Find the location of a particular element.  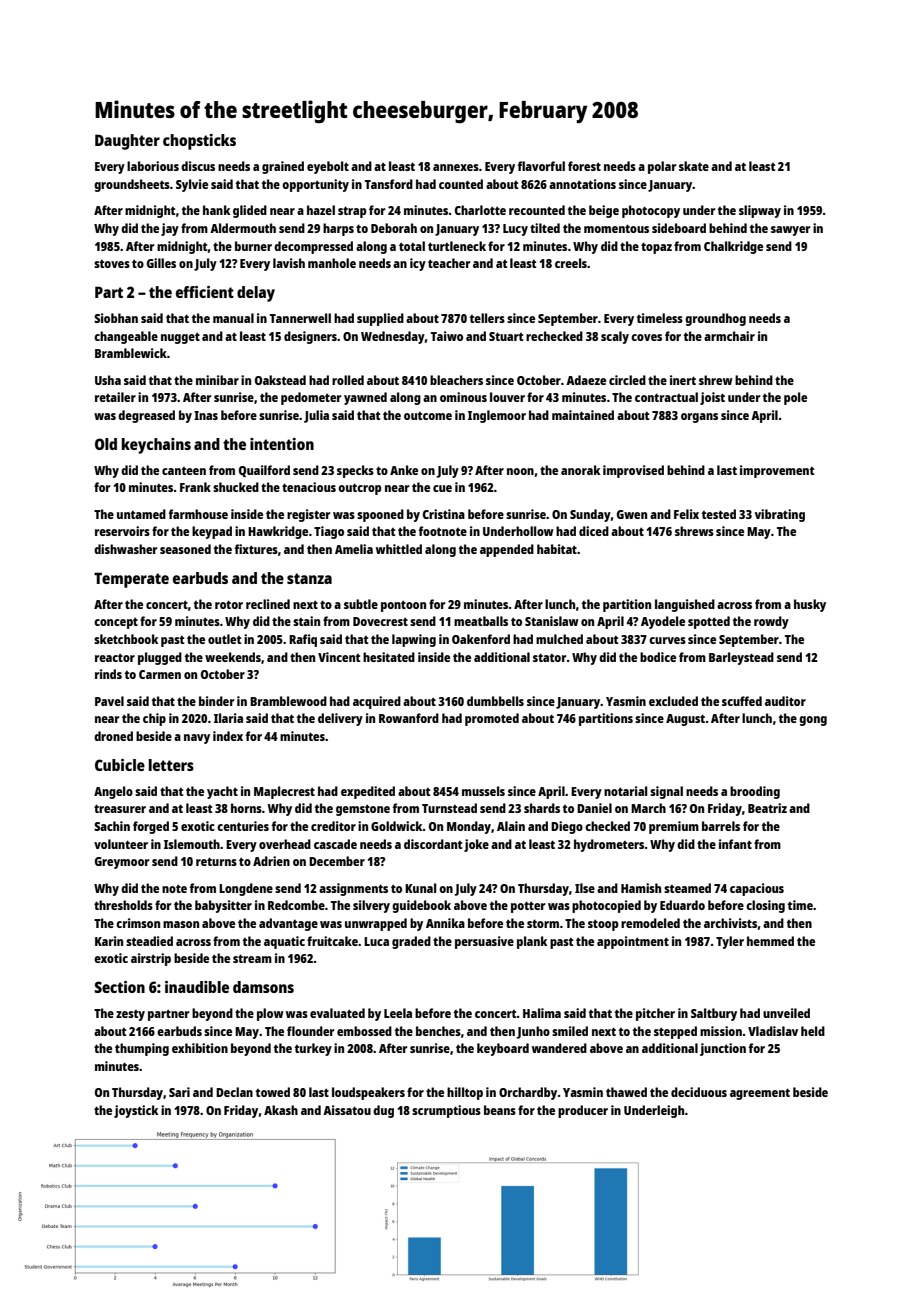

joystick is located at coordinates (136, 1111).
